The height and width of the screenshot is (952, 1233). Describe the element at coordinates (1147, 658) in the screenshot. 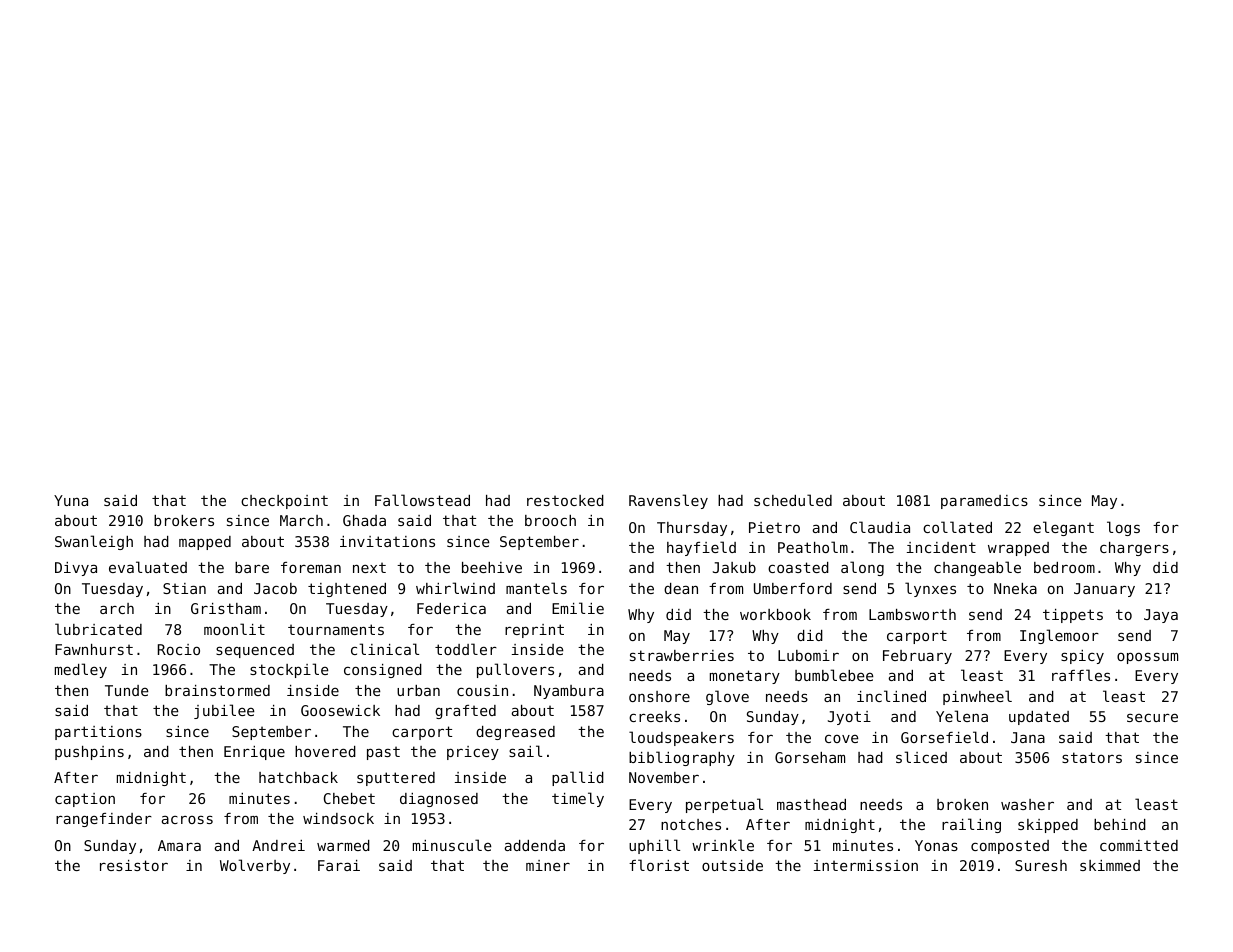

I see `opossum` at that location.
